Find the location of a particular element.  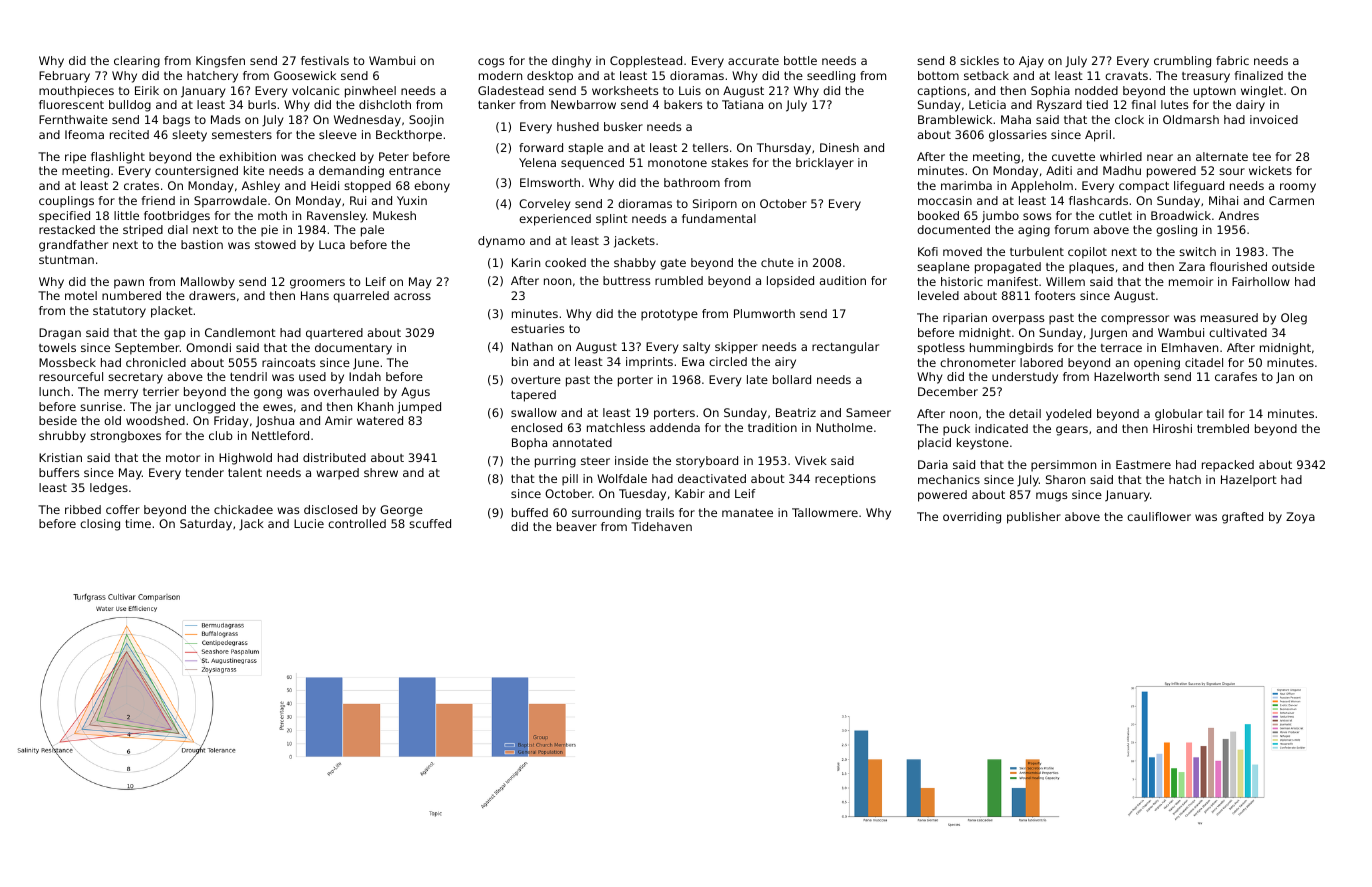

dynamo is located at coordinates (501, 242).
